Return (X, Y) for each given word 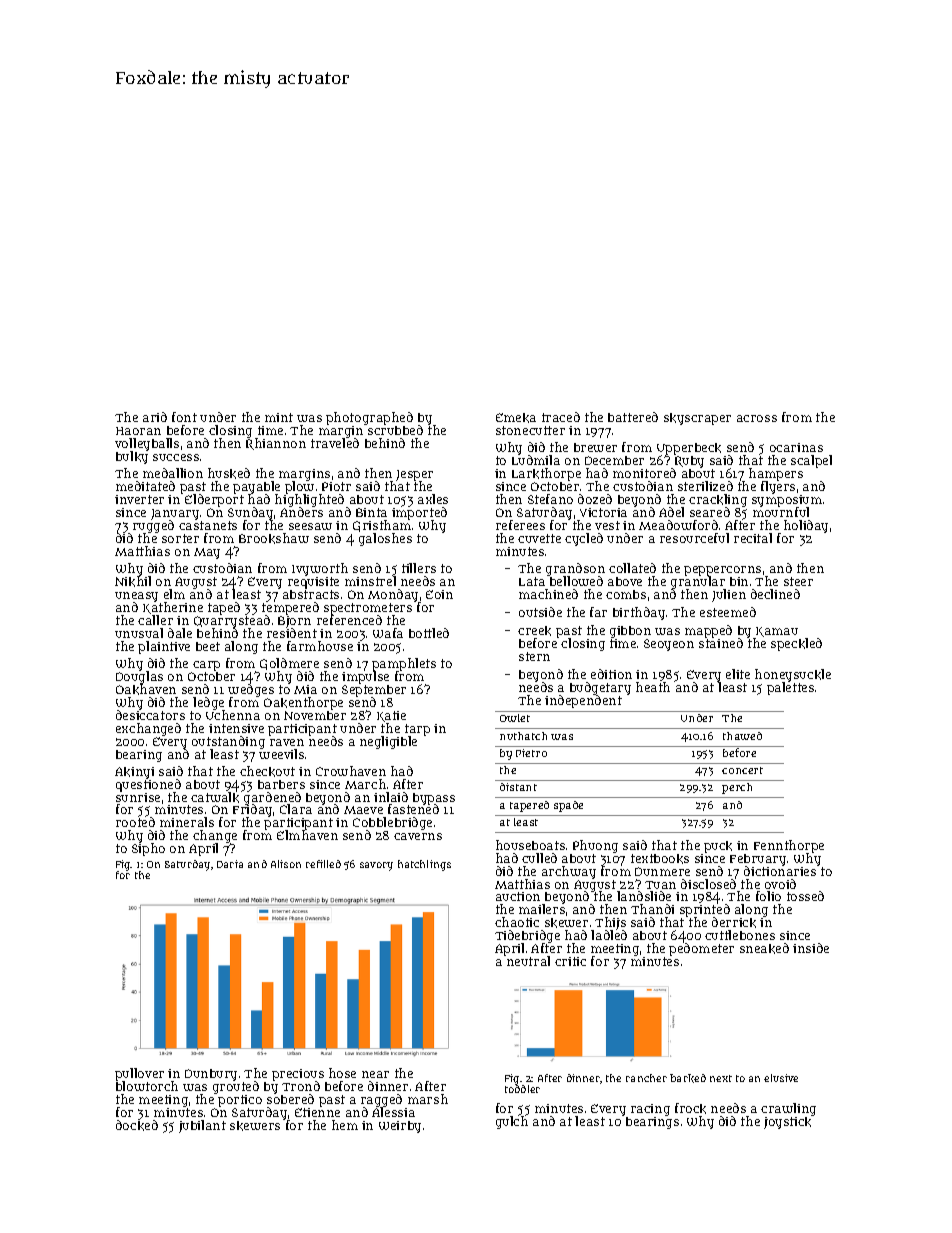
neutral (528, 961)
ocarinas (796, 447)
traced (561, 417)
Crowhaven (351, 771)
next (721, 1078)
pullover (139, 1074)
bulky (132, 458)
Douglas (139, 678)
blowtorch (147, 1086)
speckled (796, 644)
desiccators (150, 715)
